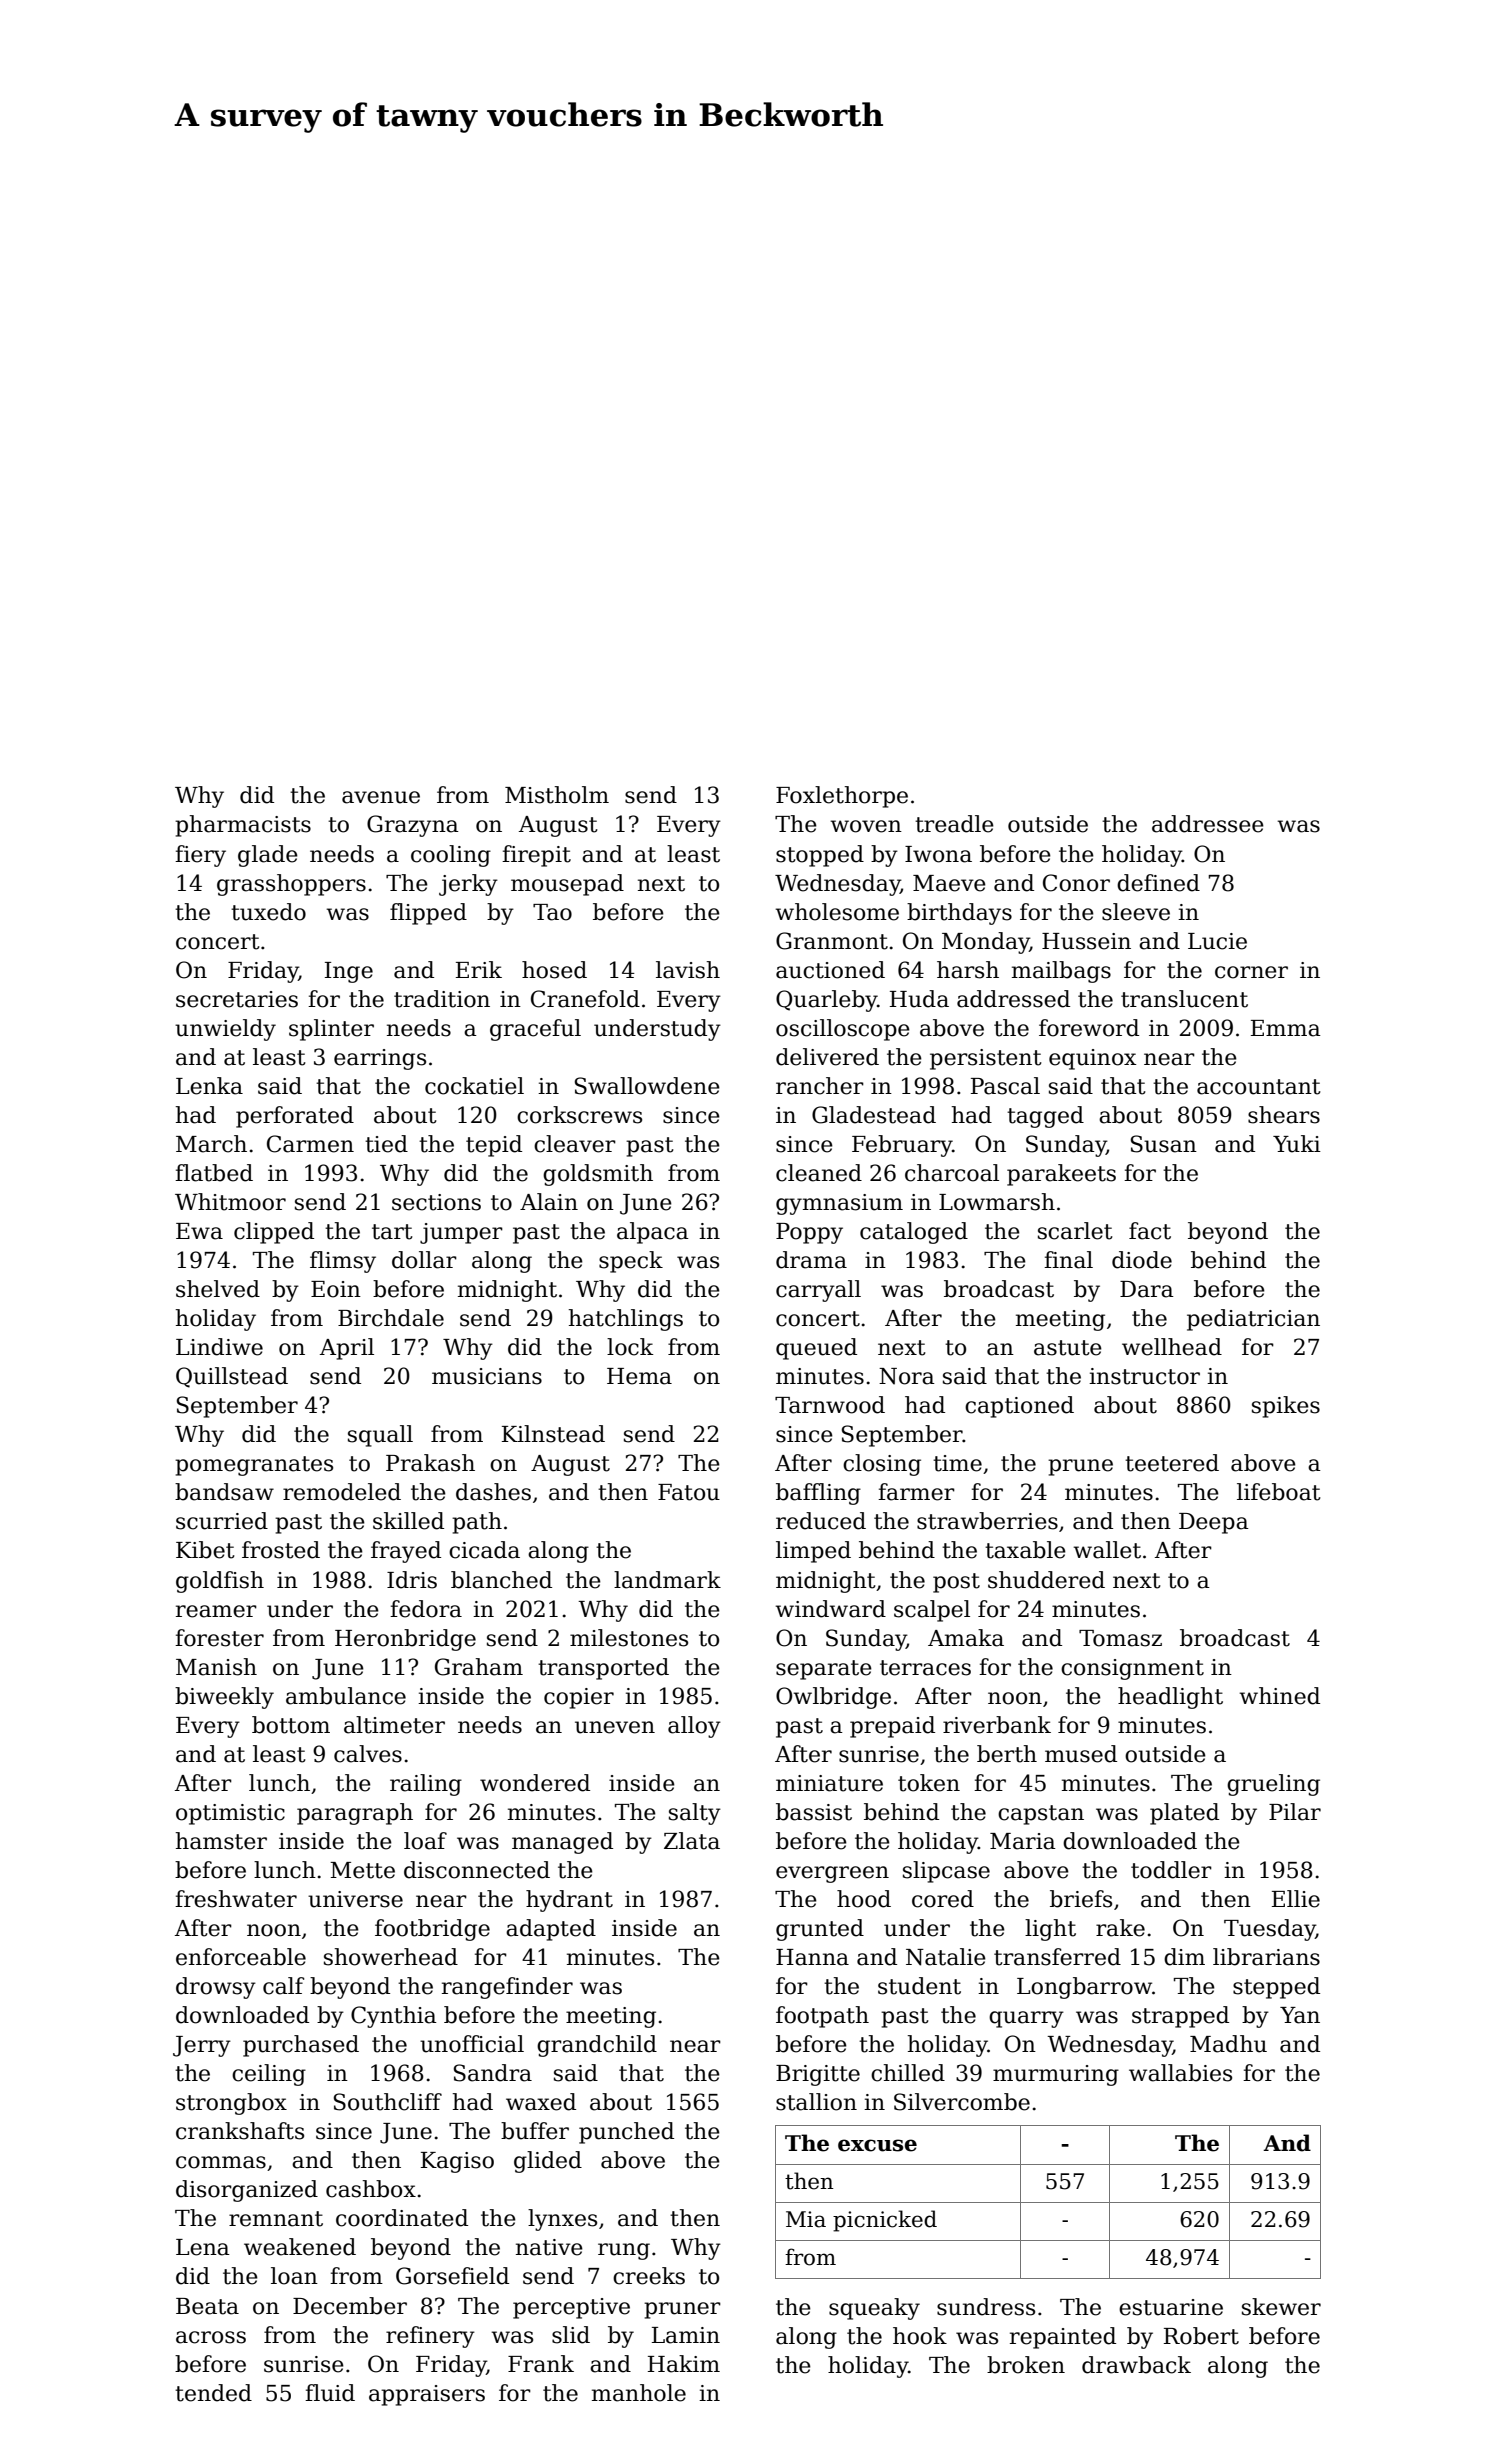 This screenshot has width=1496, height=2464. What do you see at coordinates (954, 824) in the screenshot?
I see `treadle` at bounding box center [954, 824].
